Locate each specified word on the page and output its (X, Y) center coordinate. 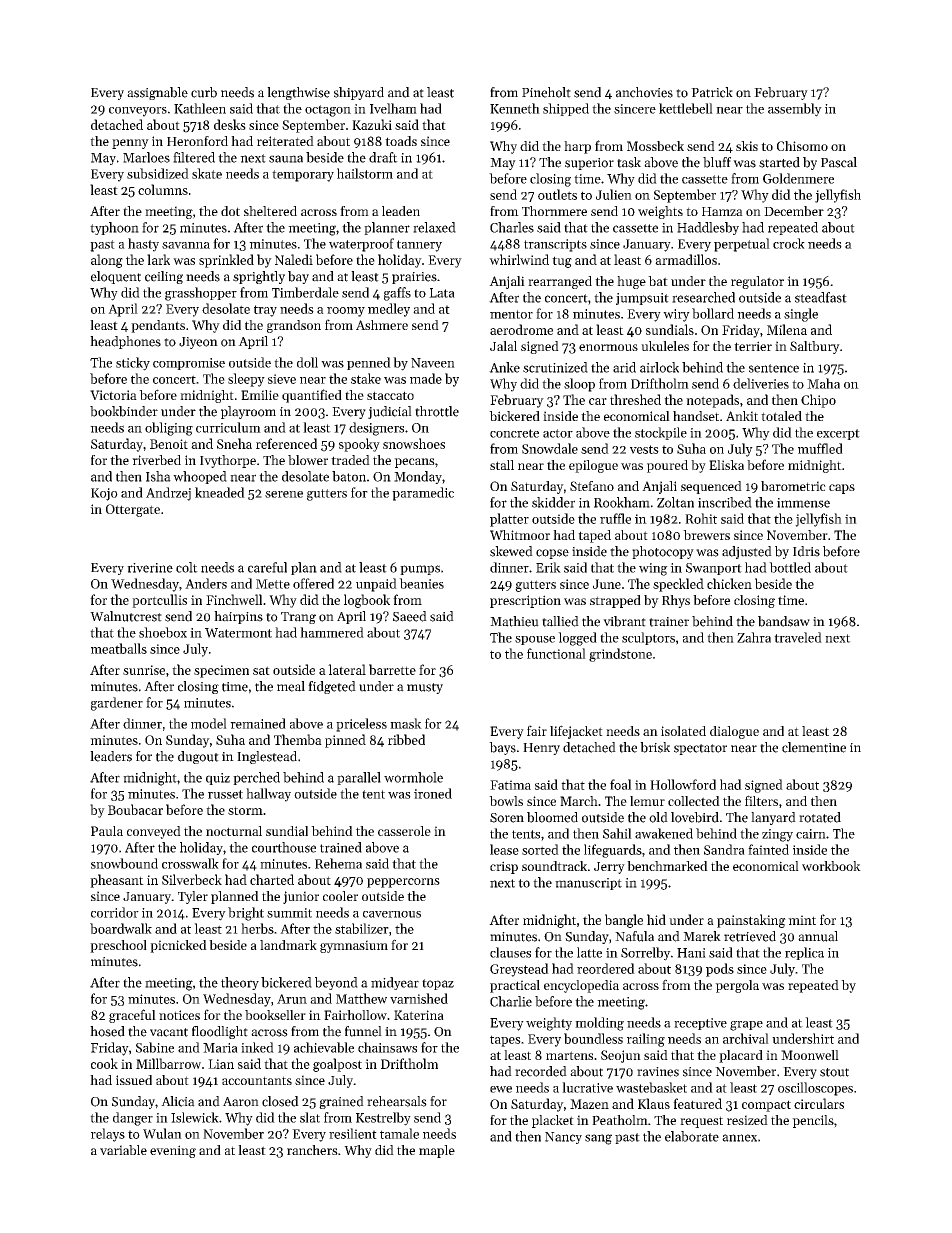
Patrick (712, 92)
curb (204, 92)
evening (173, 1151)
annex (739, 1138)
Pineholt (546, 92)
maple (437, 1151)
